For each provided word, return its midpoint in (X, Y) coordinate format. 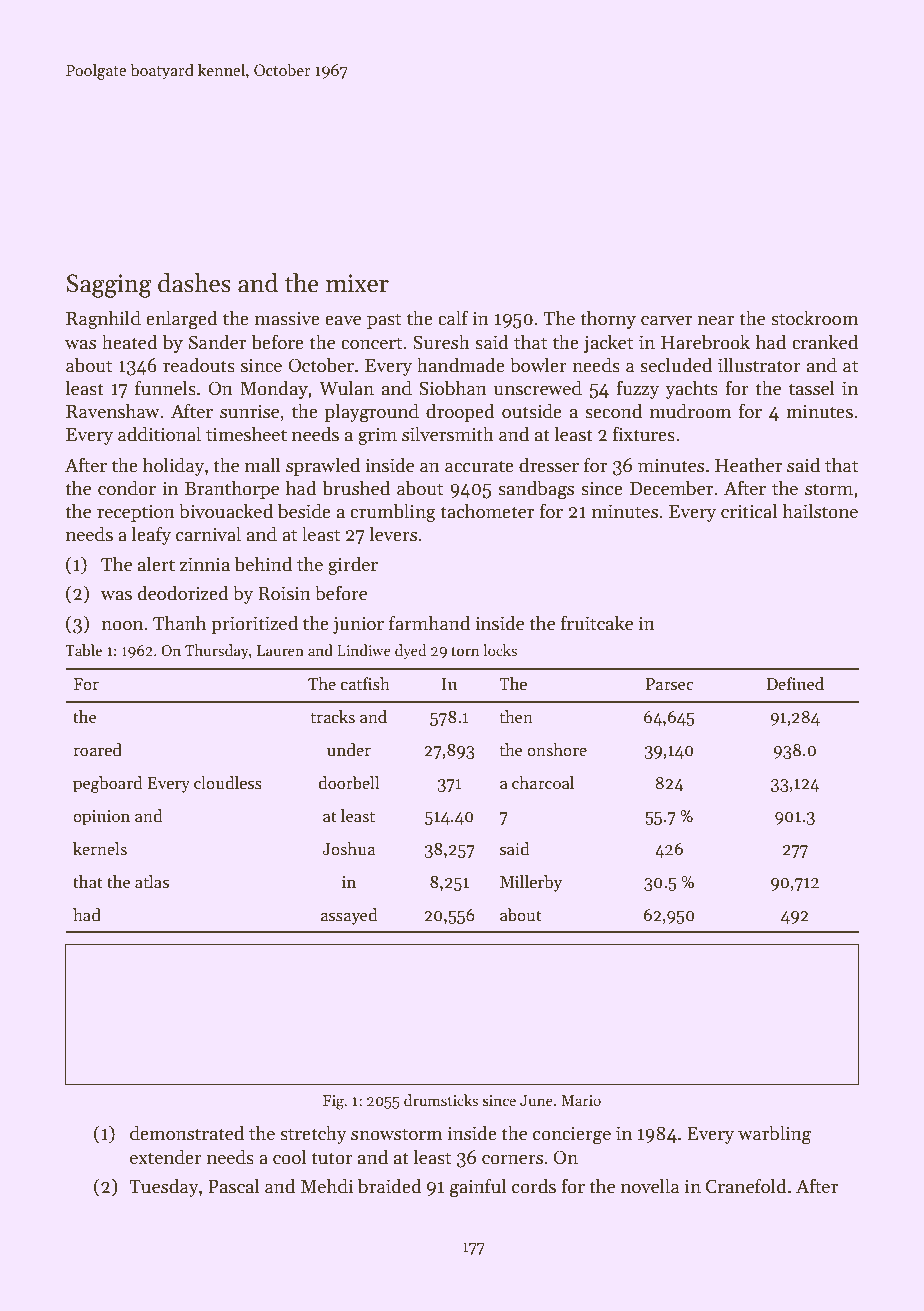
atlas (152, 882)
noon (122, 626)
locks (500, 650)
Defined (795, 684)
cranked (825, 342)
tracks (332, 717)
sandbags (536, 490)
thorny (608, 319)
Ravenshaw (113, 411)
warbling (774, 1135)
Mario (581, 1100)
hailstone (820, 511)
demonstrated (187, 1133)
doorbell (348, 783)
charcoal (543, 783)
